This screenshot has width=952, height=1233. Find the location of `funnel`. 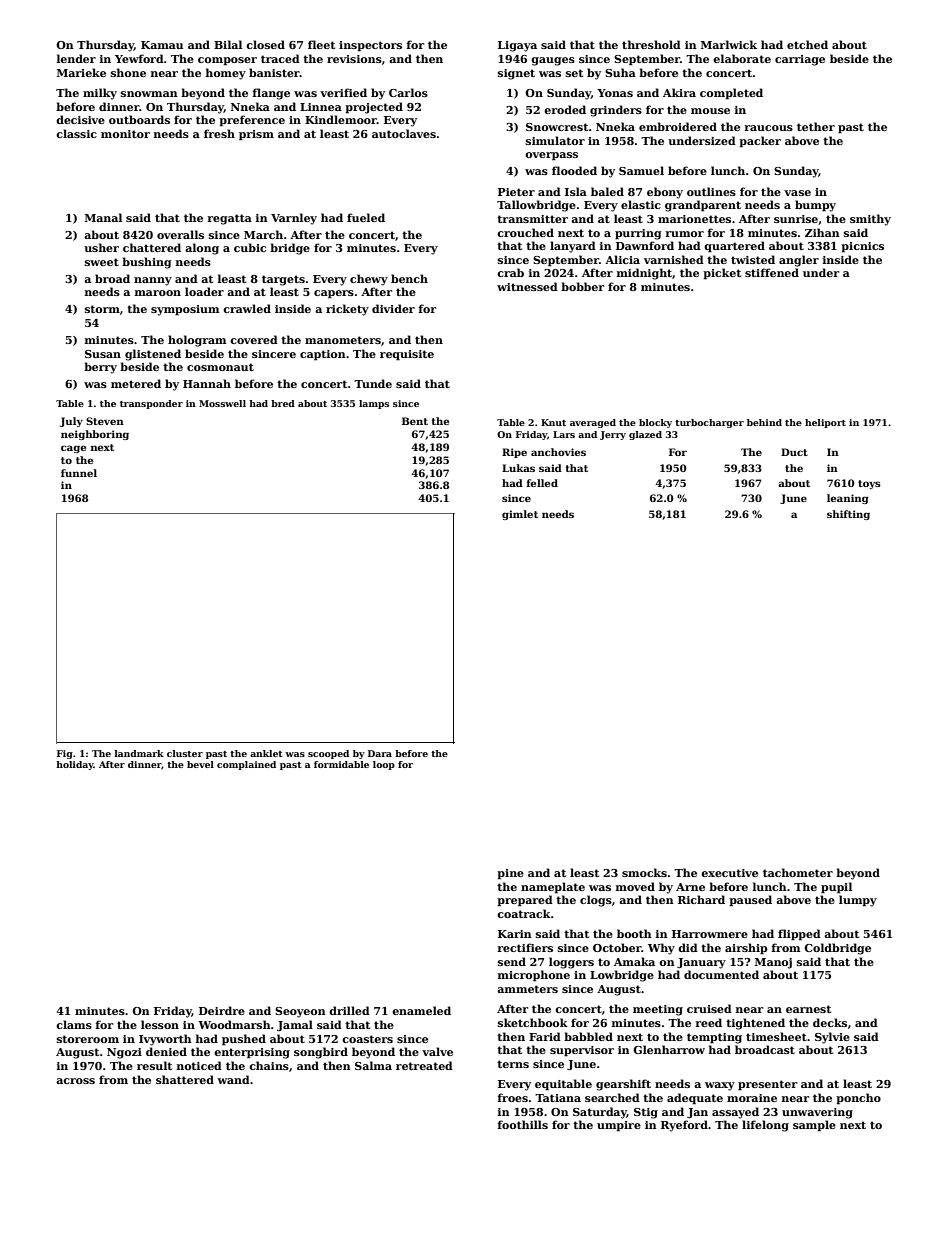

funnel is located at coordinates (79, 473).
